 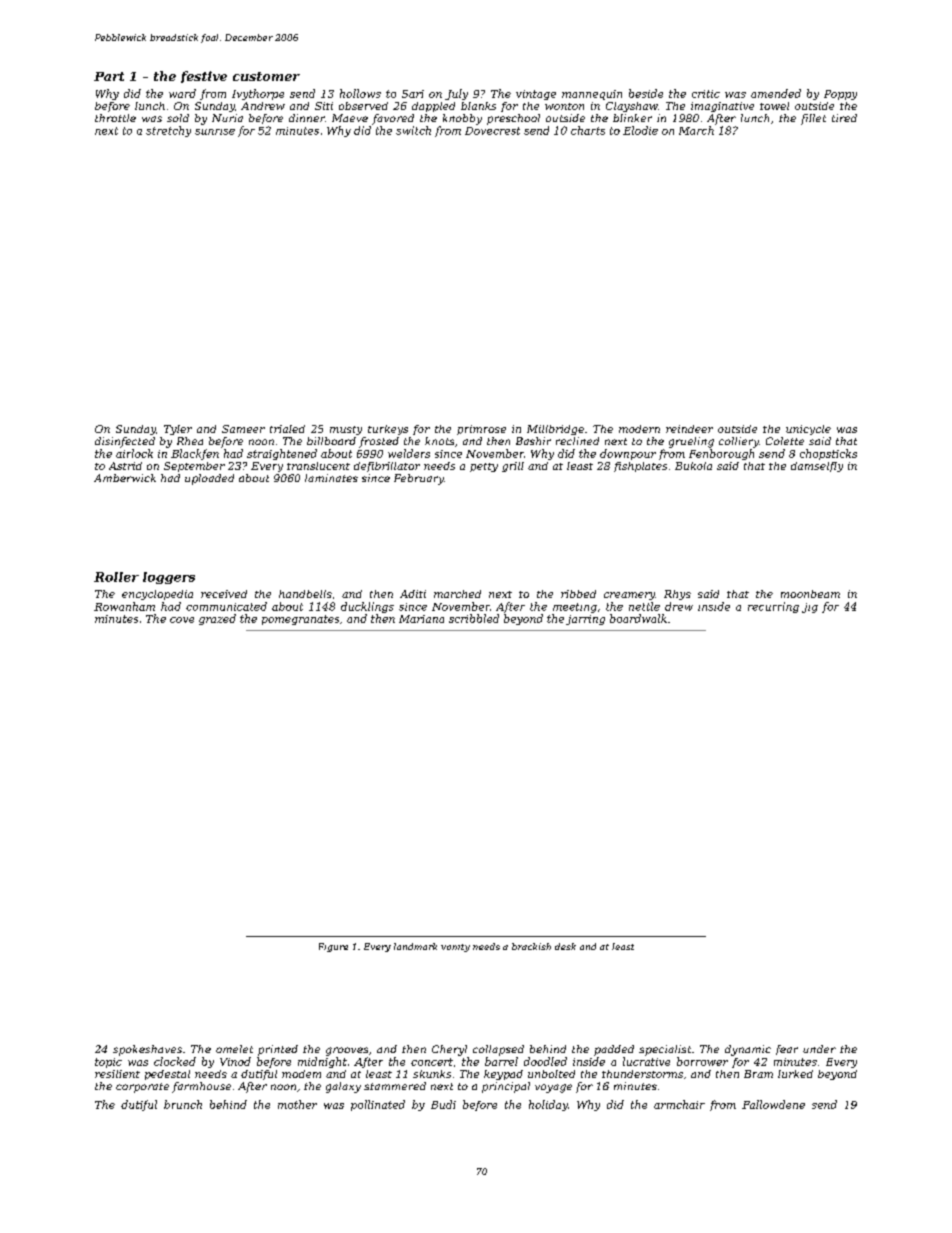 What do you see at coordinates (808, 430) in the screenshot?
I see `unicycle` at bounding box center [808, 430].
